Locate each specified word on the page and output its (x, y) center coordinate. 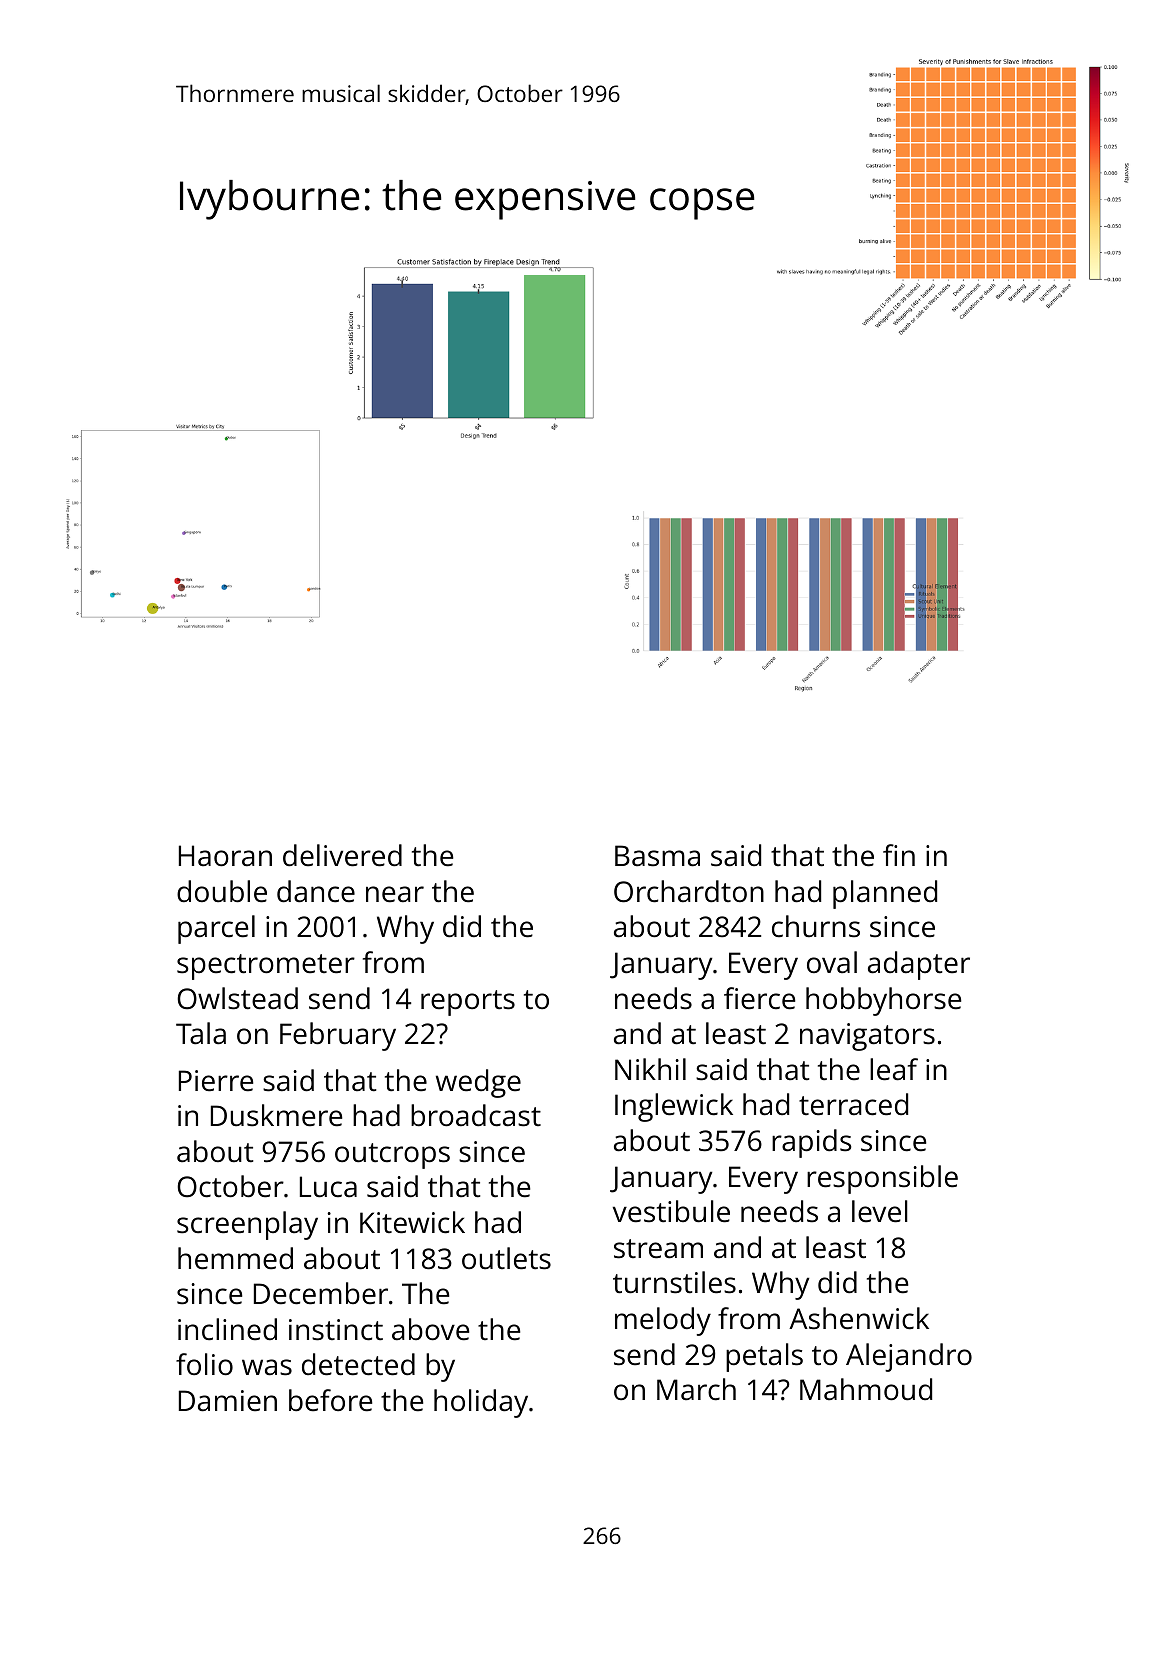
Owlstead (237, 998)
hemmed (235, 1258)
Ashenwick (859, 1318)
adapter (919, 965)
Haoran (225, 856)
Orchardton (689, 891)
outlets (506, 1258)
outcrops (392, 1156)
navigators (867, 1037)
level (880, 1211)
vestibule (671, 1211)
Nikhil (650, 1069)
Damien (228, 1401)
